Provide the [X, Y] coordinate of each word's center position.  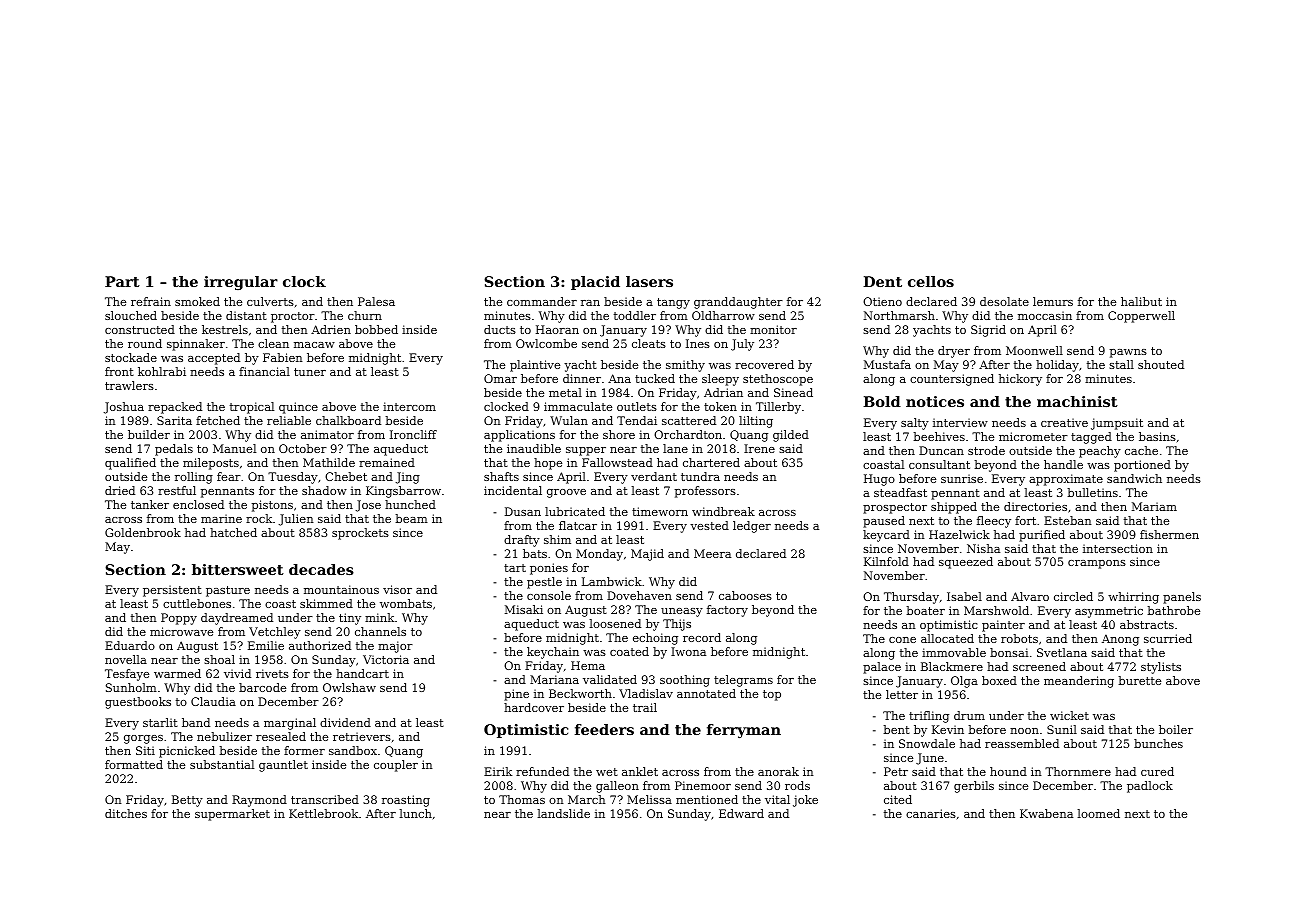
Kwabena [1046, 813]
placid [595, 283]
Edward [741, 813]
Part [122, 281]
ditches [126, 813]
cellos [931, 281]
